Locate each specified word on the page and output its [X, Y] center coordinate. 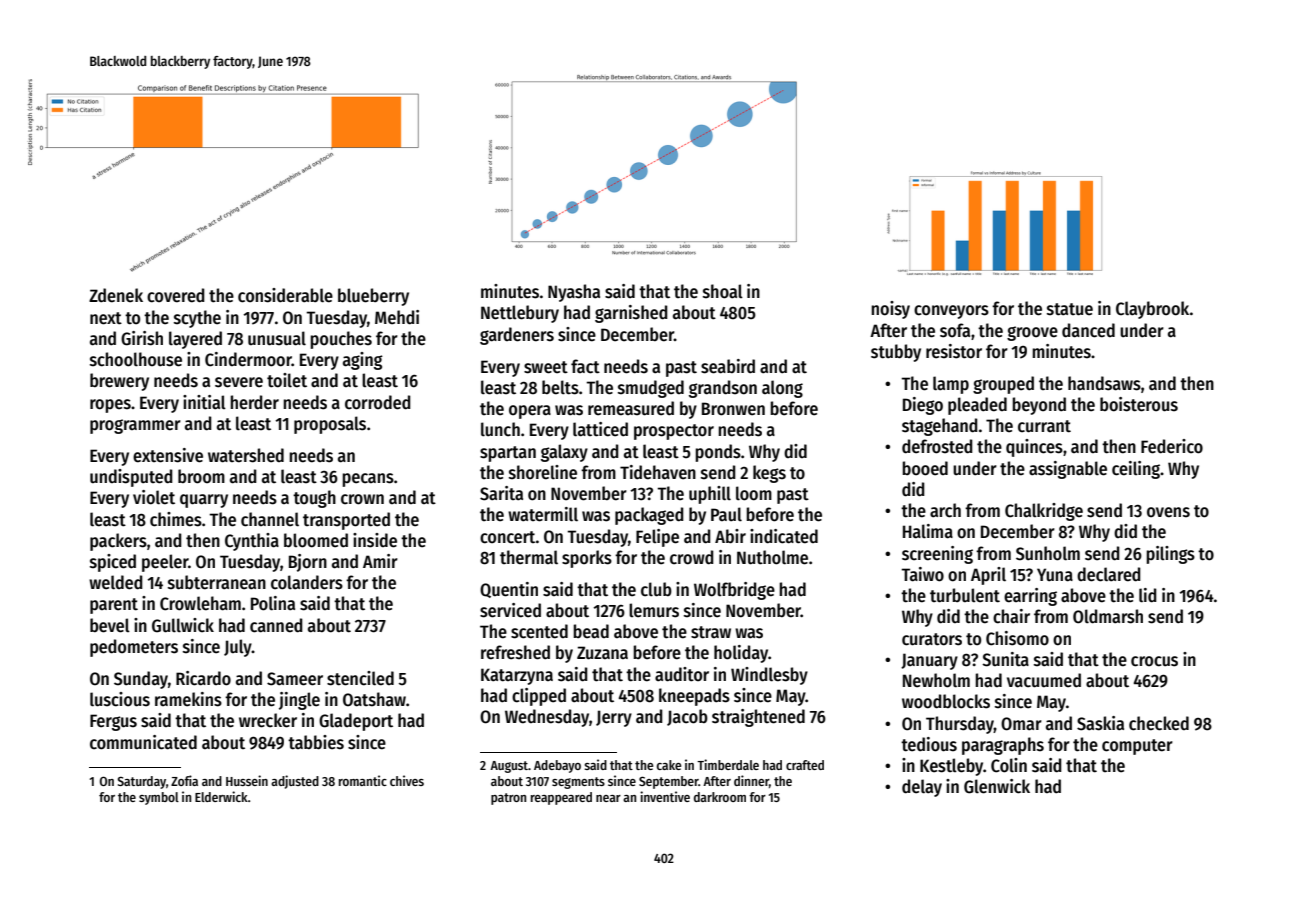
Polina [273, 603]
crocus [1154, 661]
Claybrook [1152, 310]
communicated [143, 742]
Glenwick [997, 786]
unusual [277, 338]
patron [508, 799]
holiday [741, 654]
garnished [631, 314]
